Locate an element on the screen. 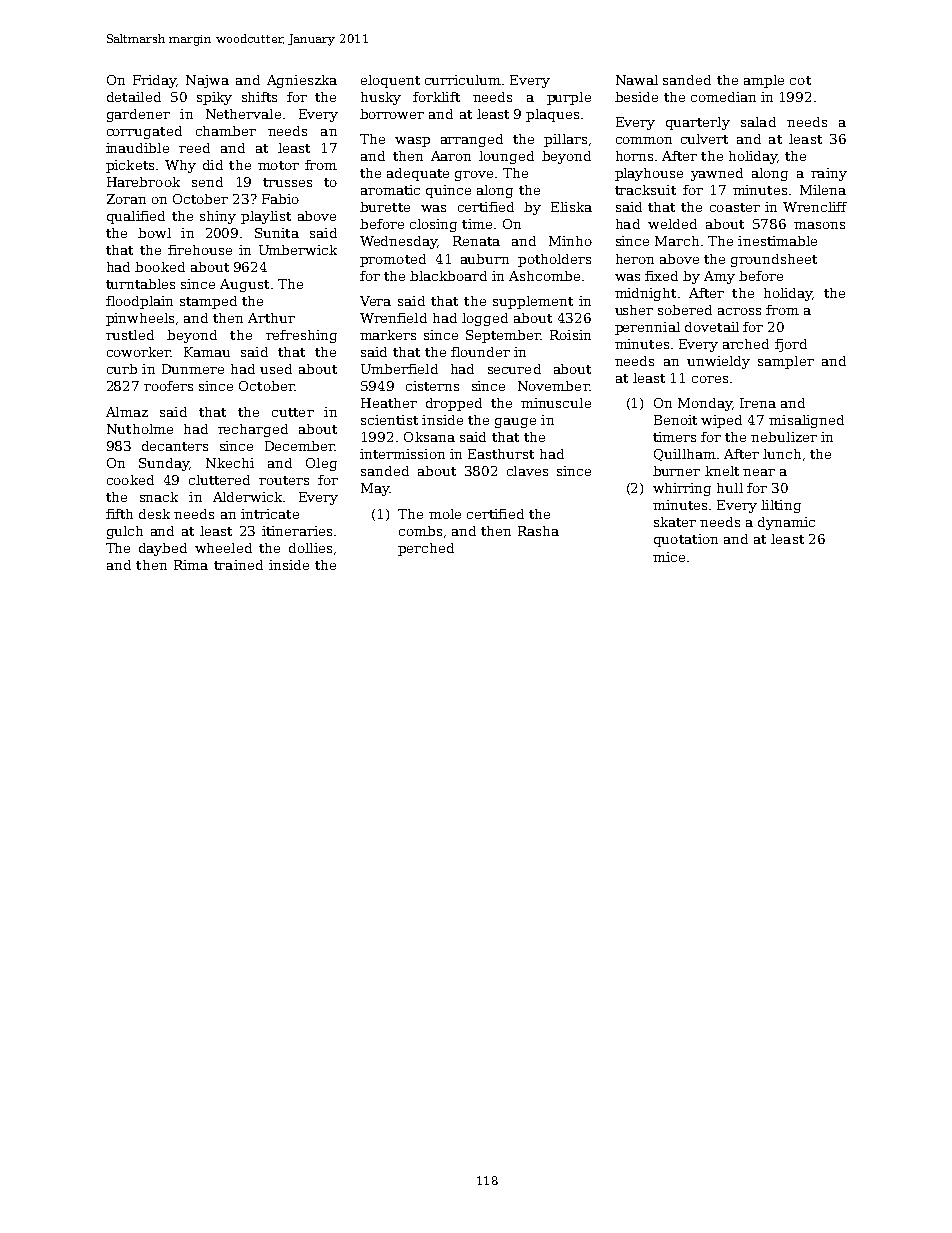 Image resolution: width=952 pixels, height=1233 pixels. Eliska is located at coordinates (571, 207).
